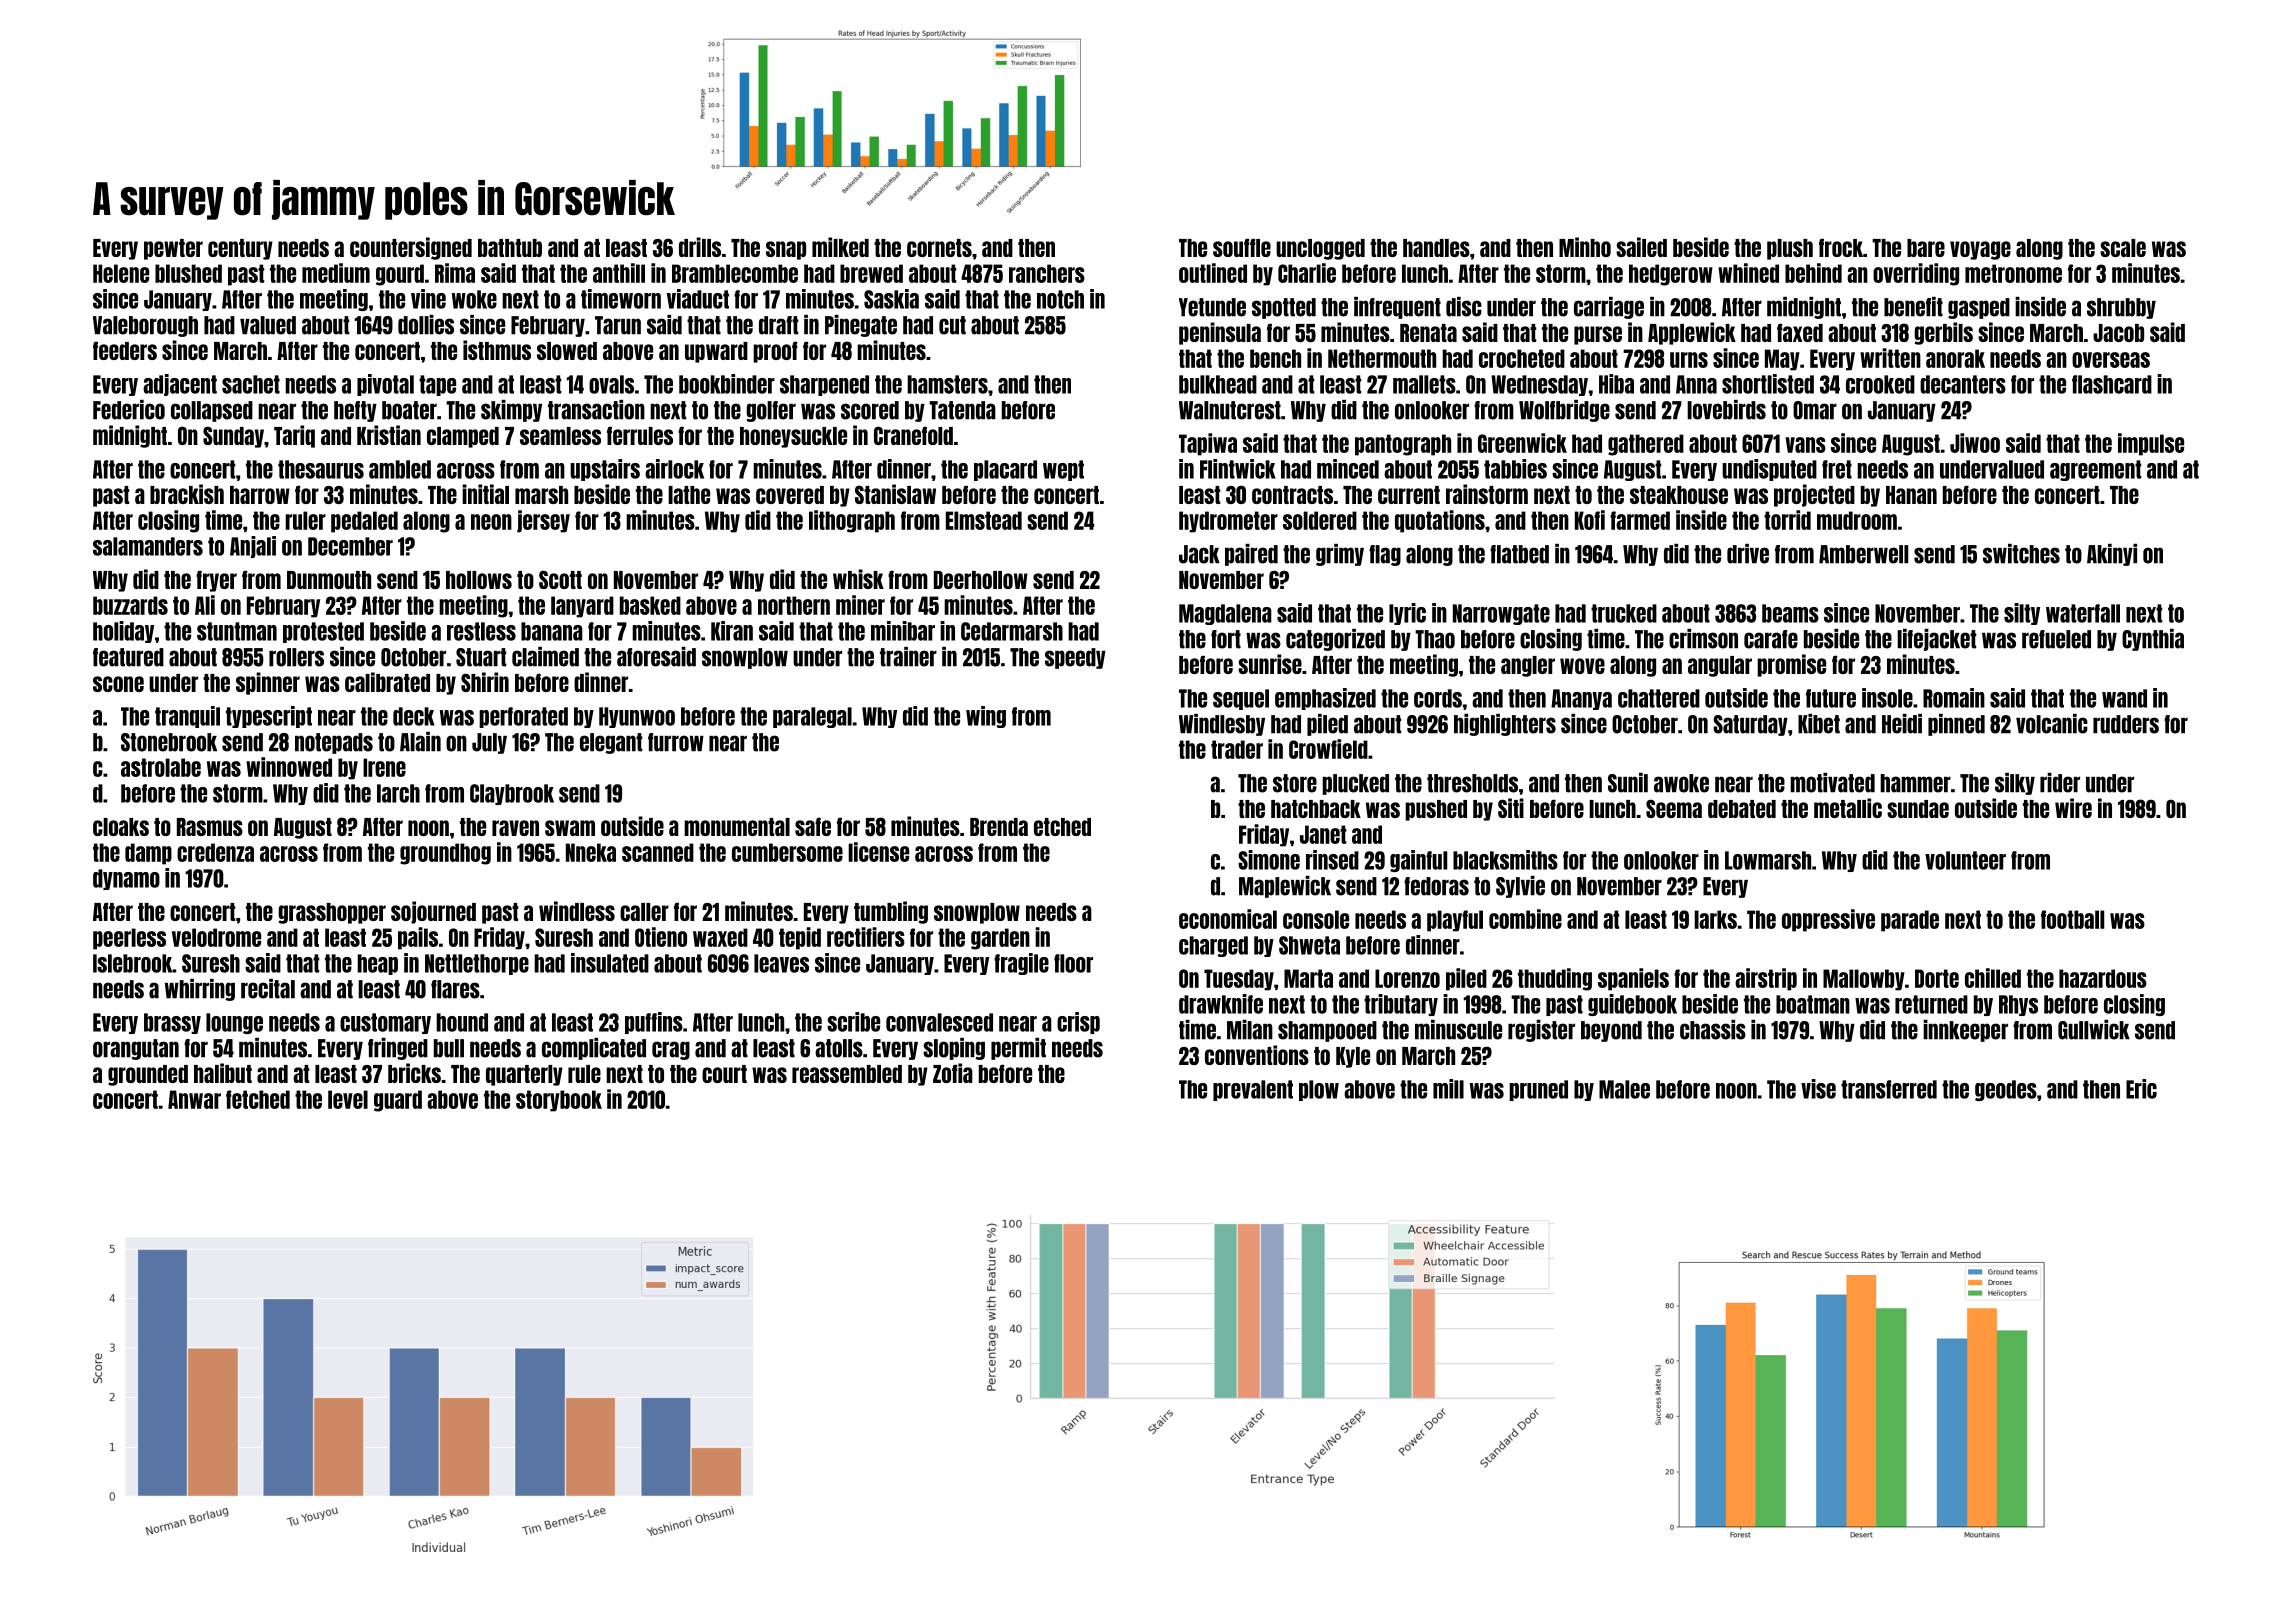 The image size is (2292, 1620). I want to click on astrolabe, so click(161, 767).
